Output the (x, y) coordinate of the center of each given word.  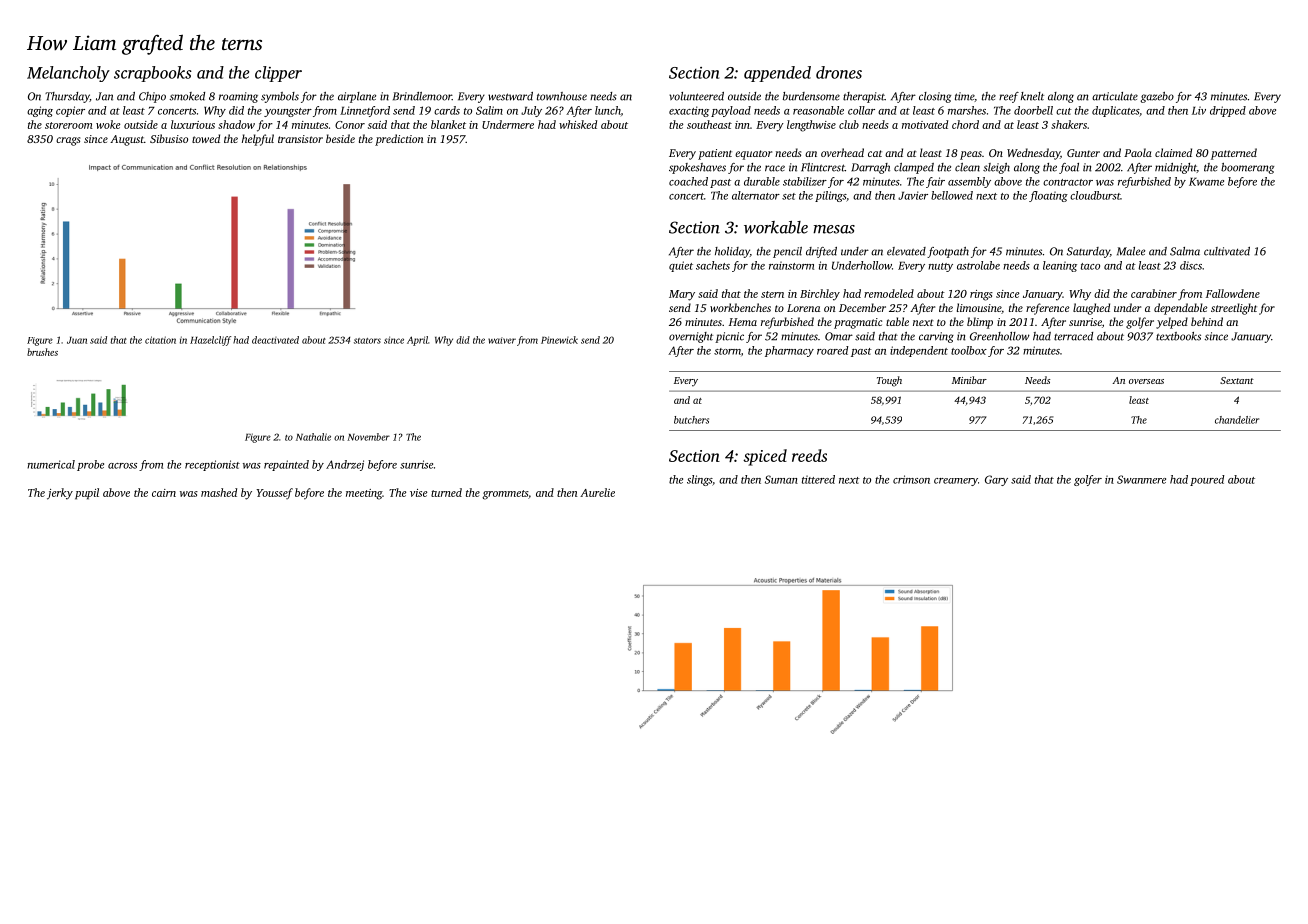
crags (68, 141)
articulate (1115, 96)
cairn (164, 493)
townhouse (562, 96)
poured (1207, 480)
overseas (1146, 381)
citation (160, 340)
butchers (691, 420)
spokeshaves (697, 168)
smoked (187, 96)
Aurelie (597, 492)
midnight (1176, 168)
